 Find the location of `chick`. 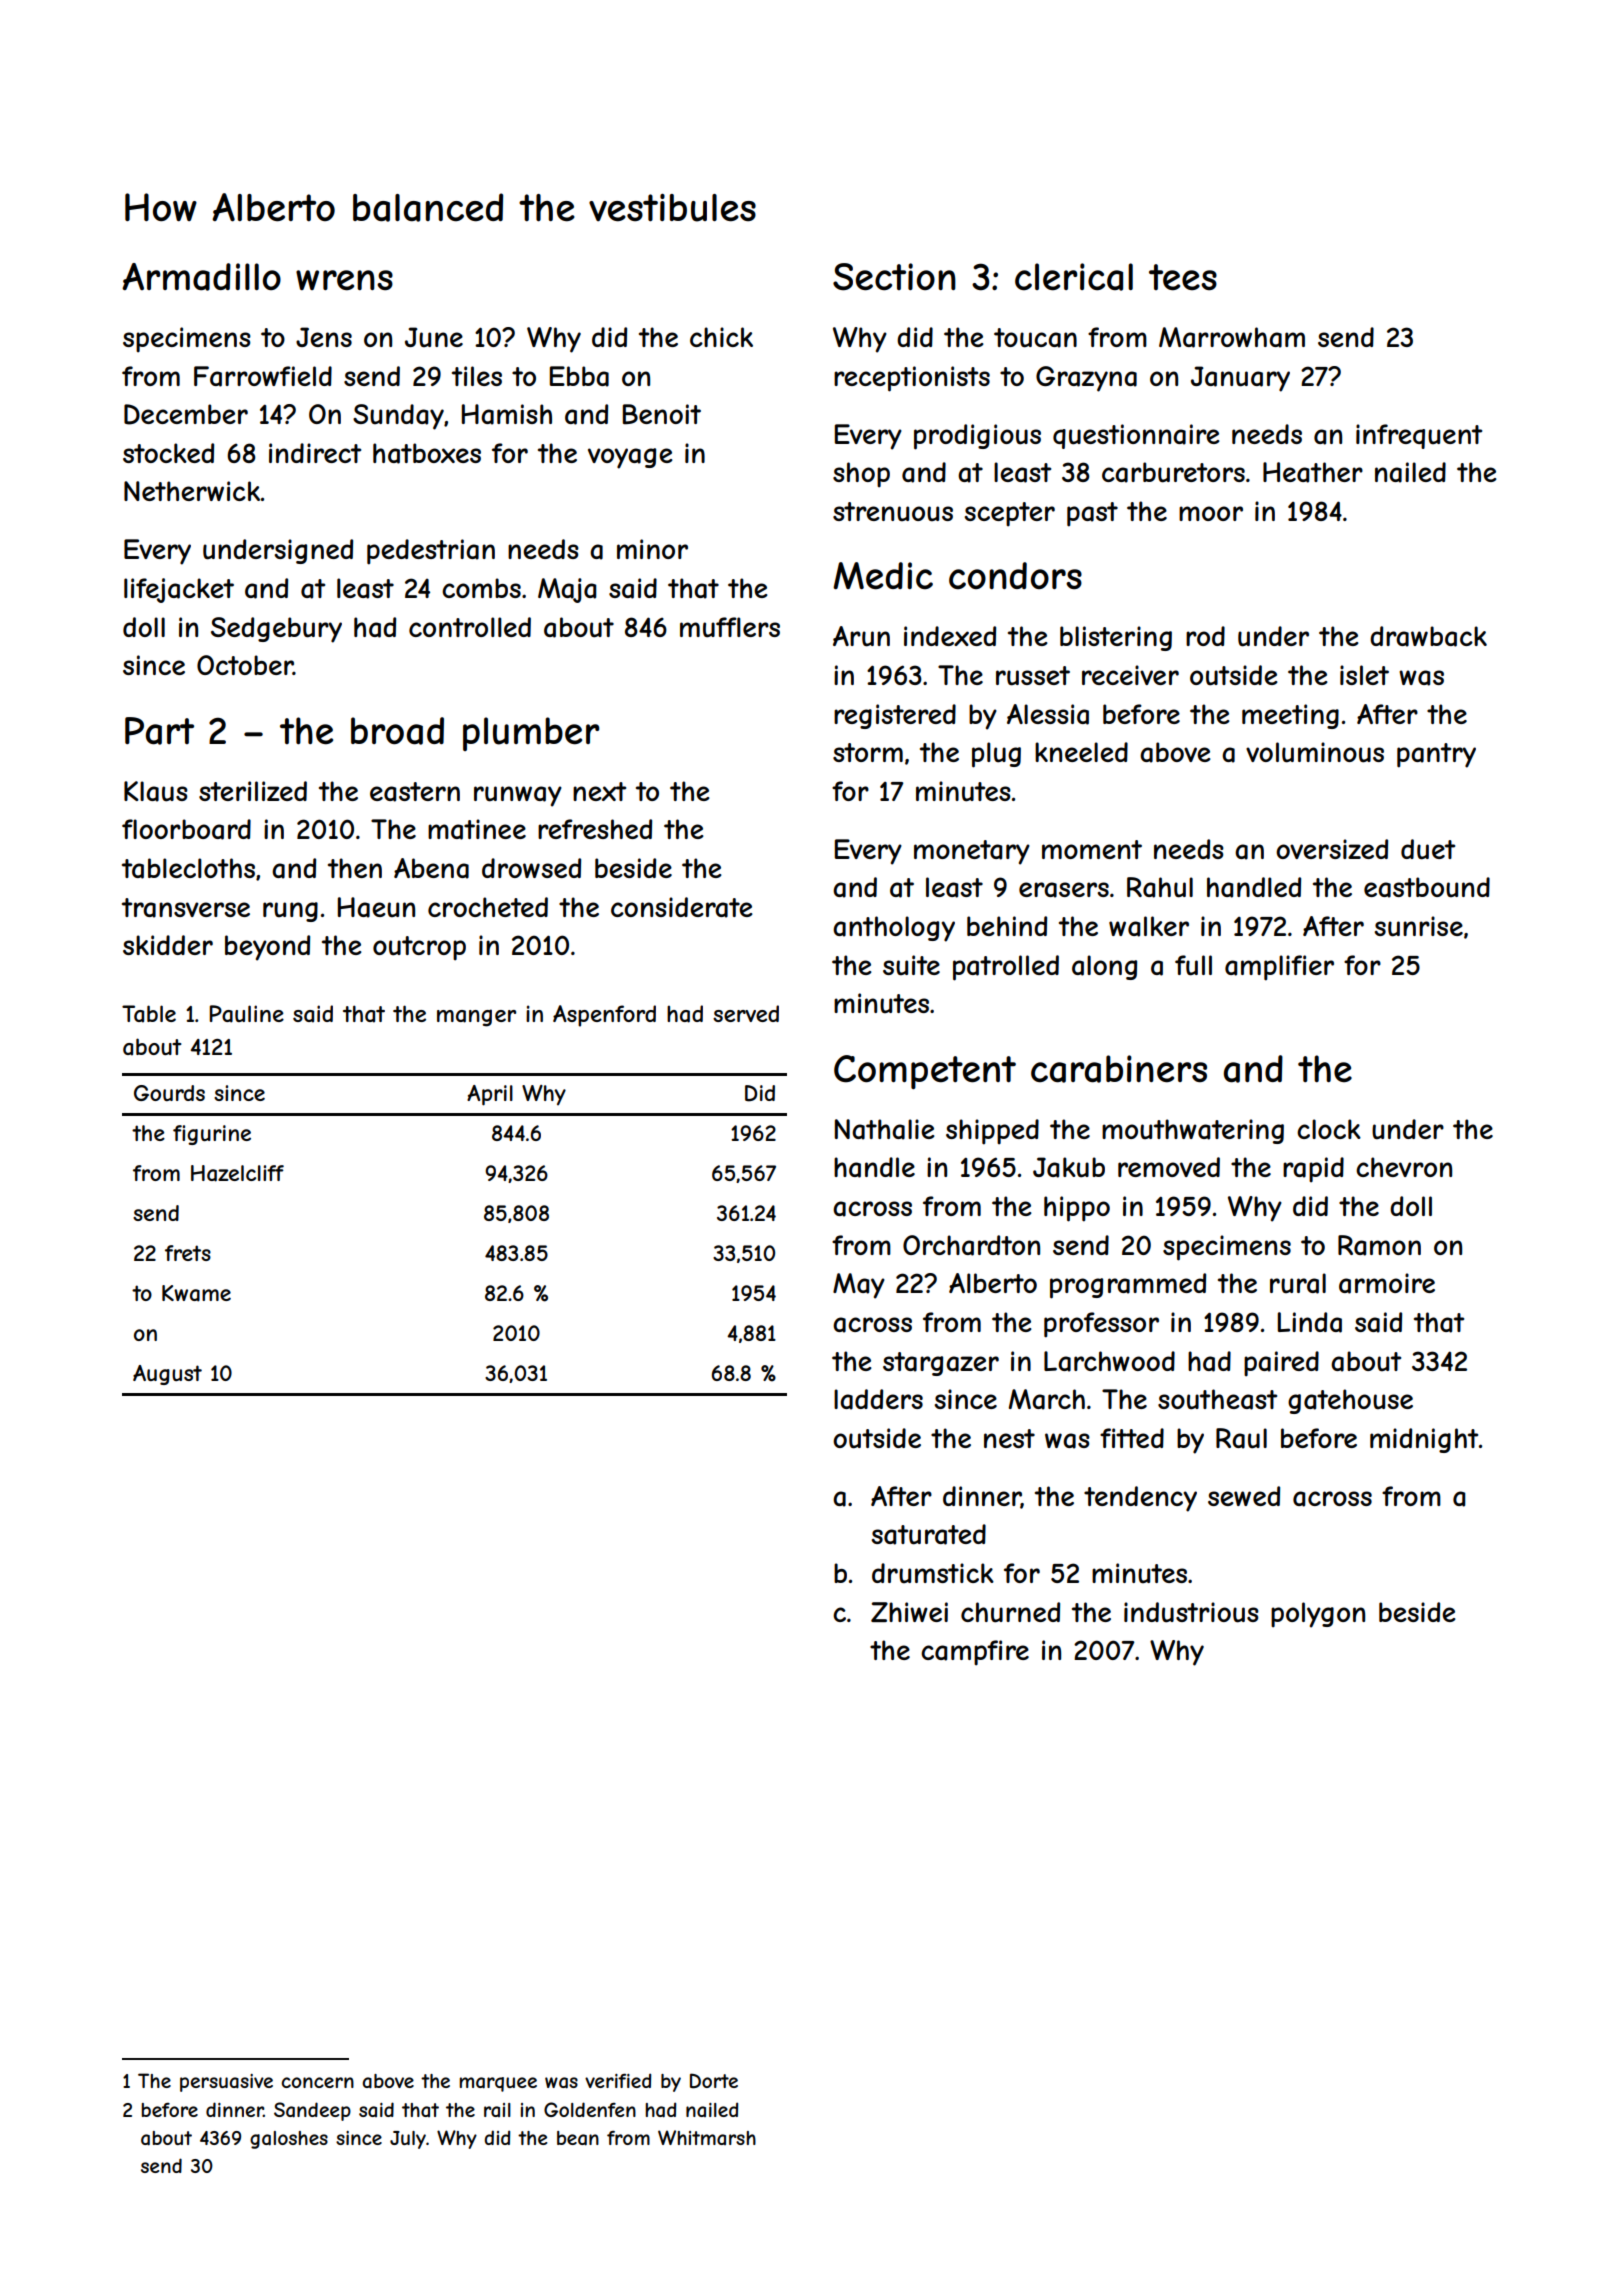

chick is located at coordinates (721, 337).
